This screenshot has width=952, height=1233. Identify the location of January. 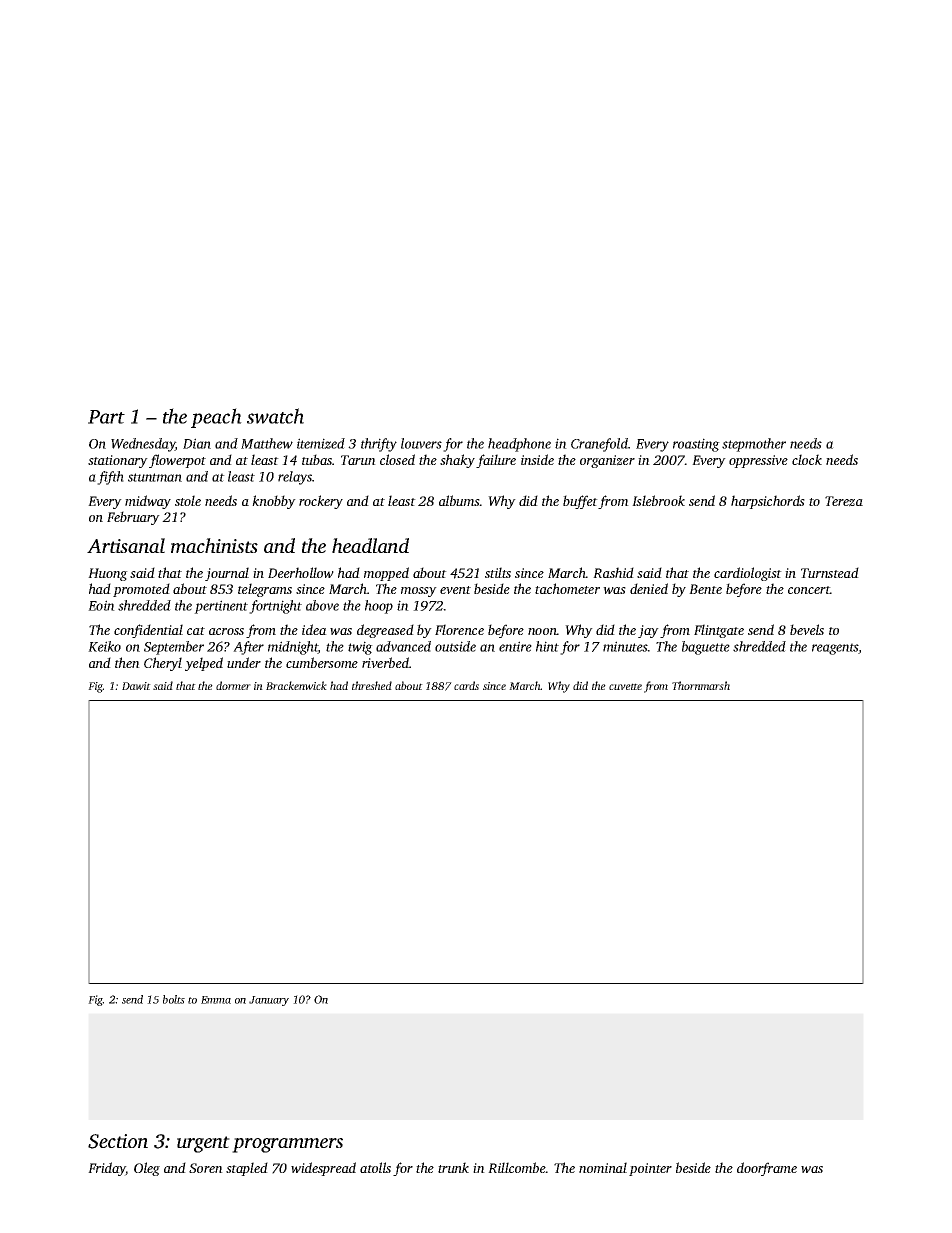
(269, 1001).
